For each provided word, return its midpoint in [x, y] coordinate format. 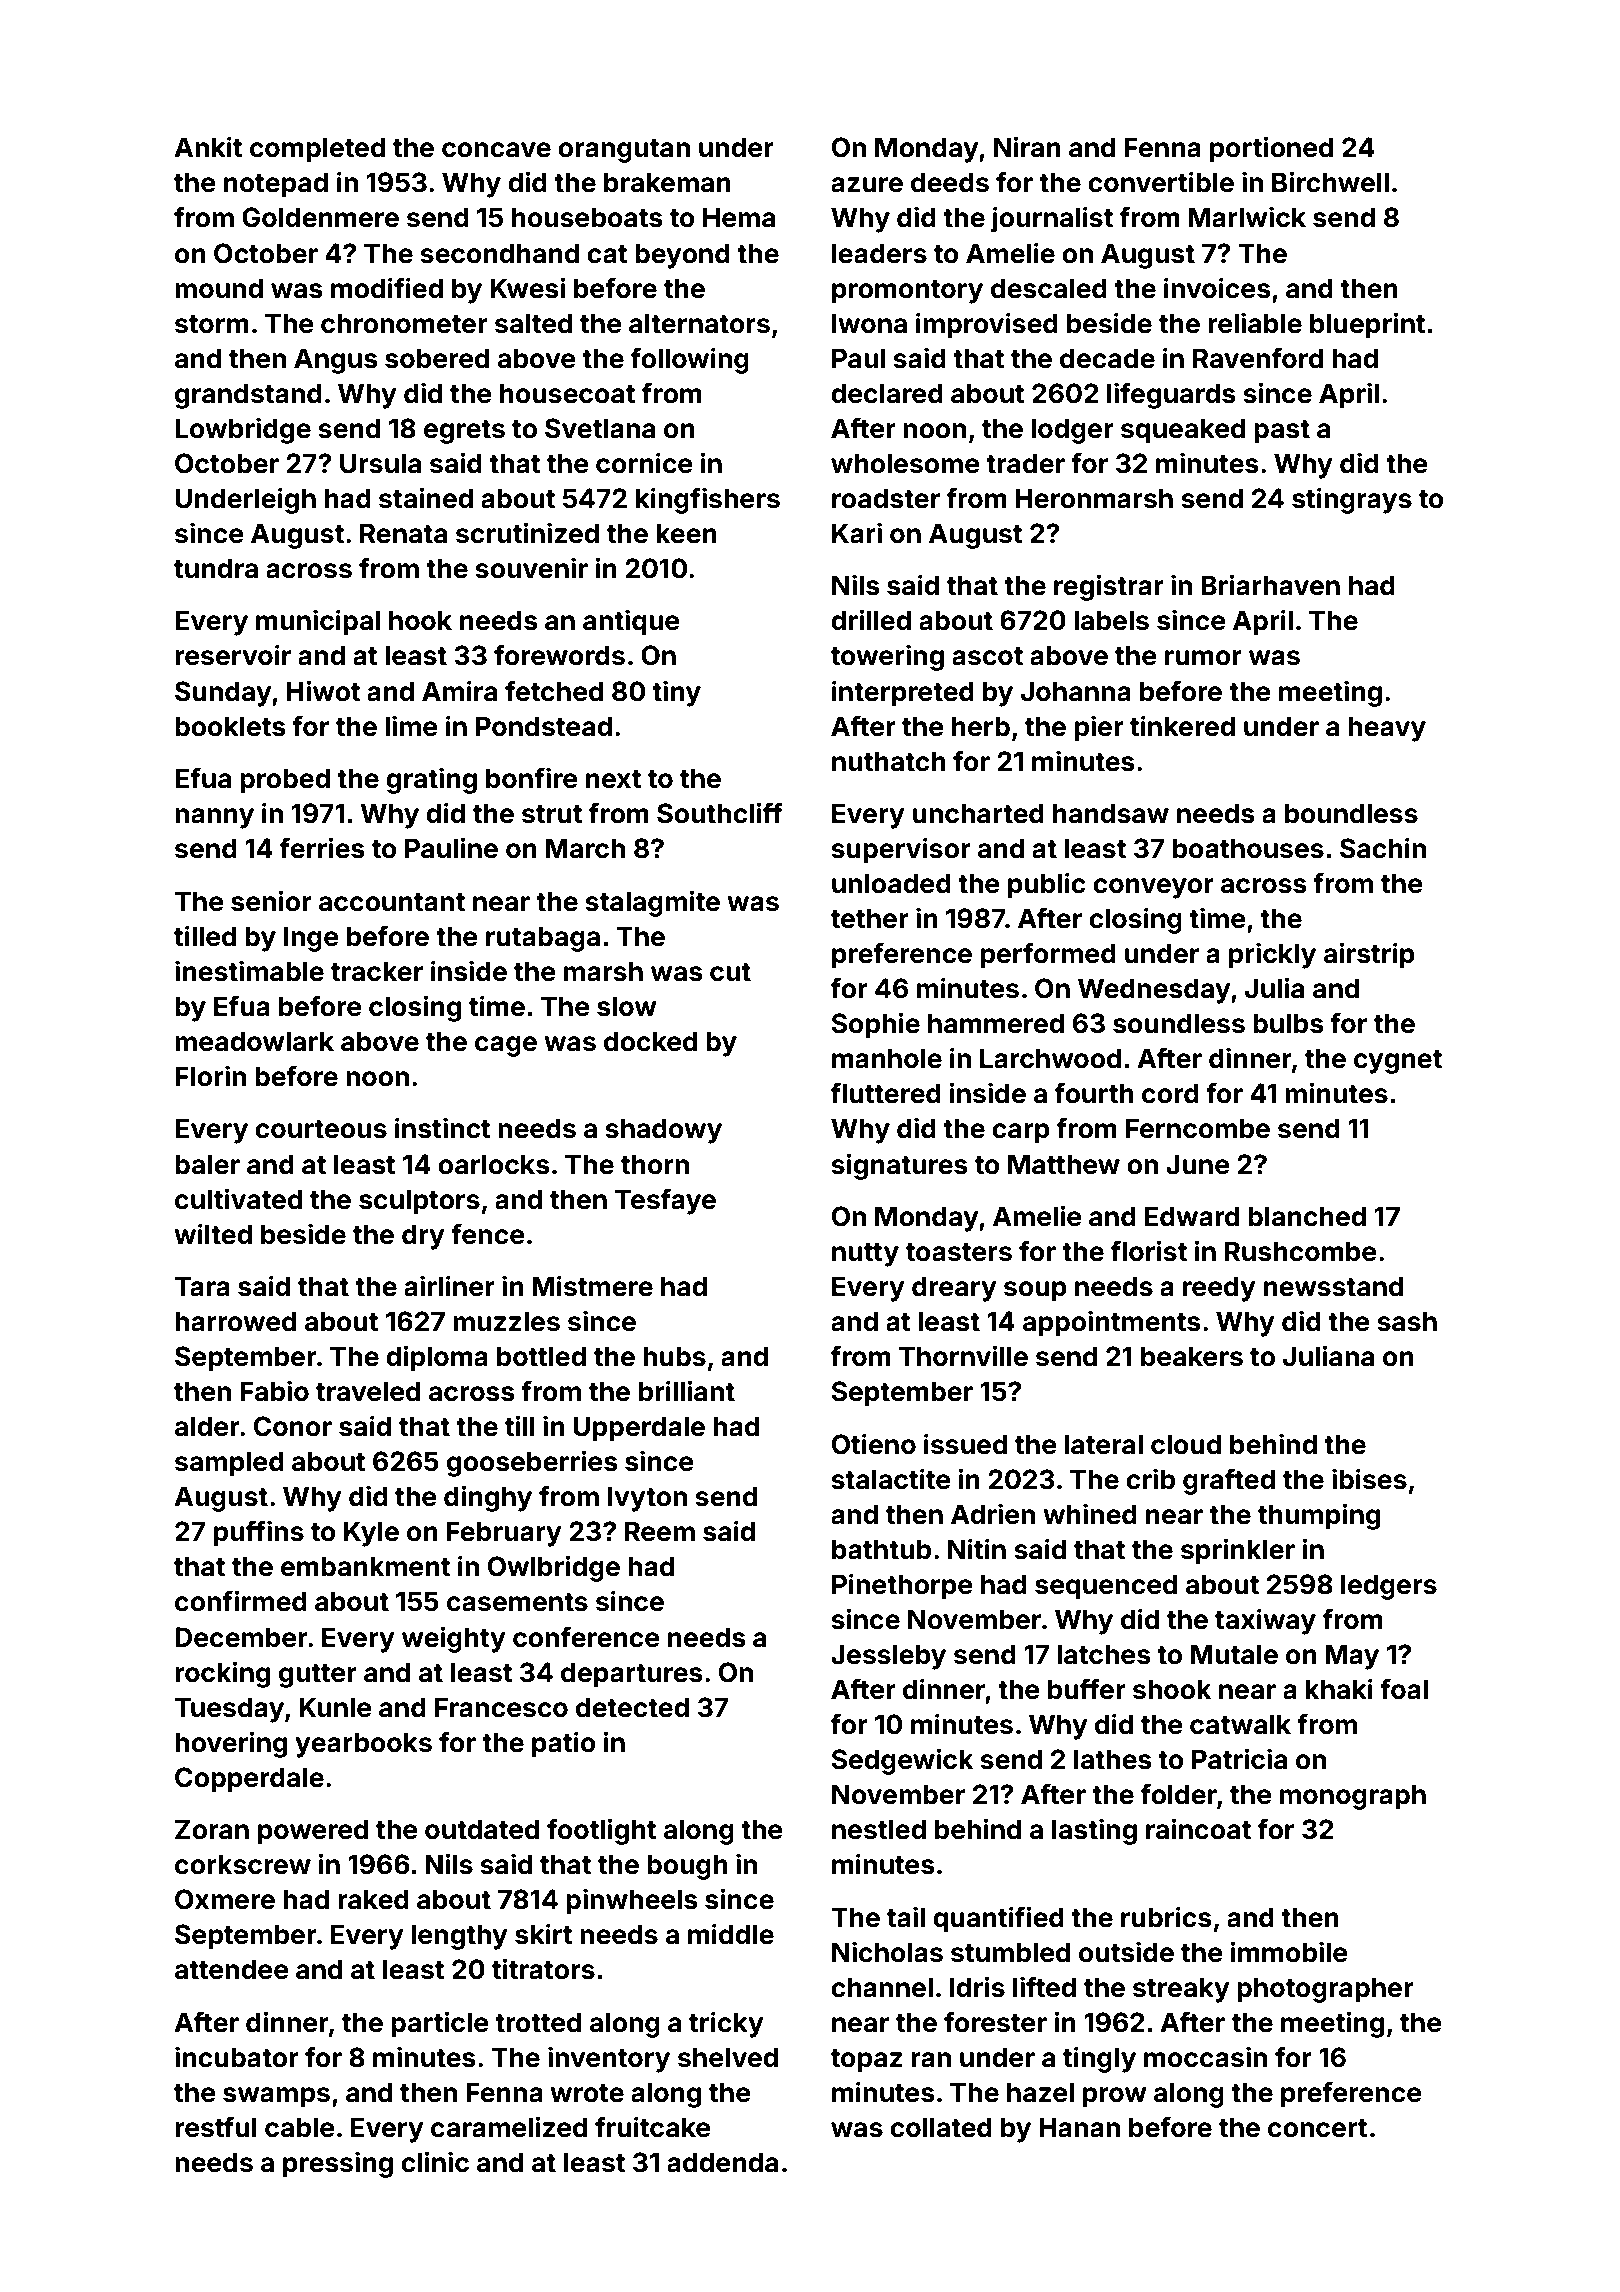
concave [496, 150]
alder [207, 1426]
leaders [879, 253]
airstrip [1369, 955]
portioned [1271, 149]
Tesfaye [665, 1202]
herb [981, 726]
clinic [435, 2162]
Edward [1192, 1216]
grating [431, 780]
